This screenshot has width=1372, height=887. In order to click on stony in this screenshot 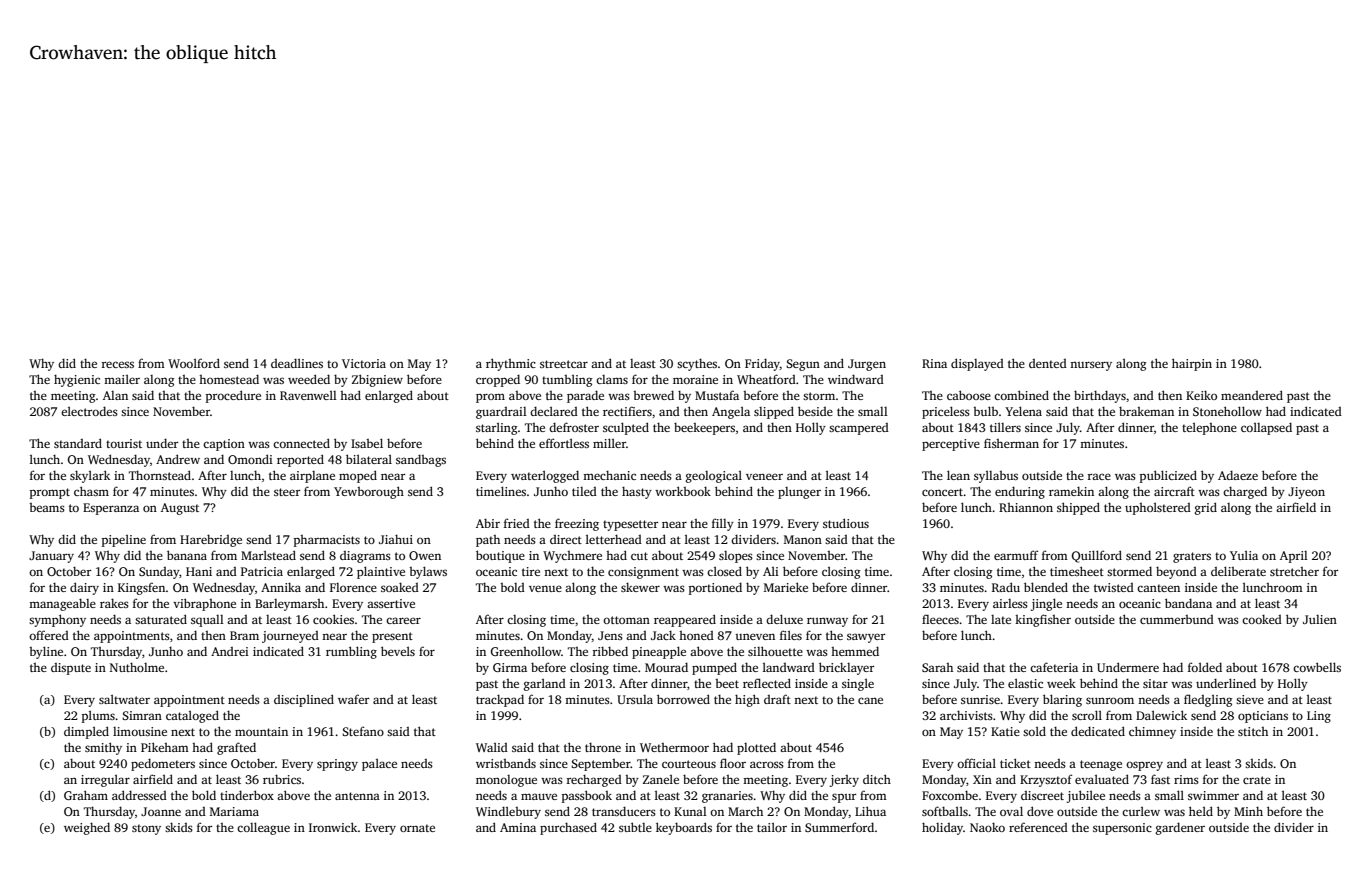, I will do `click(146, 829)`.
